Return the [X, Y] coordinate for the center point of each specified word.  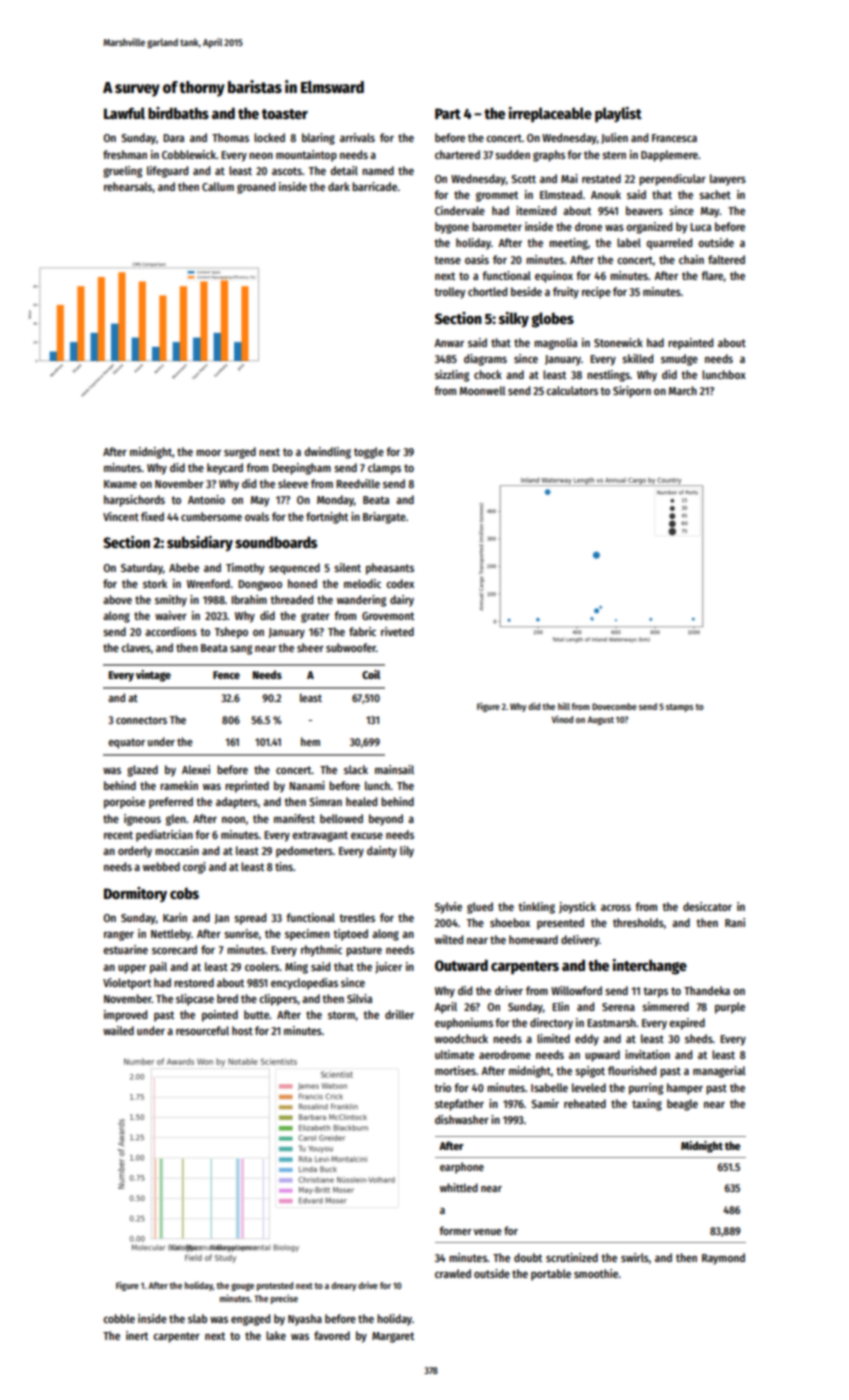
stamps [679, 708]
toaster [285, 114]
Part [448, 113]
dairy [402, 601]
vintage [153, 676]
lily [407, 852]
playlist [618, 114]
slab [197, 1318]
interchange [650, 967]
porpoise [124, 803]
